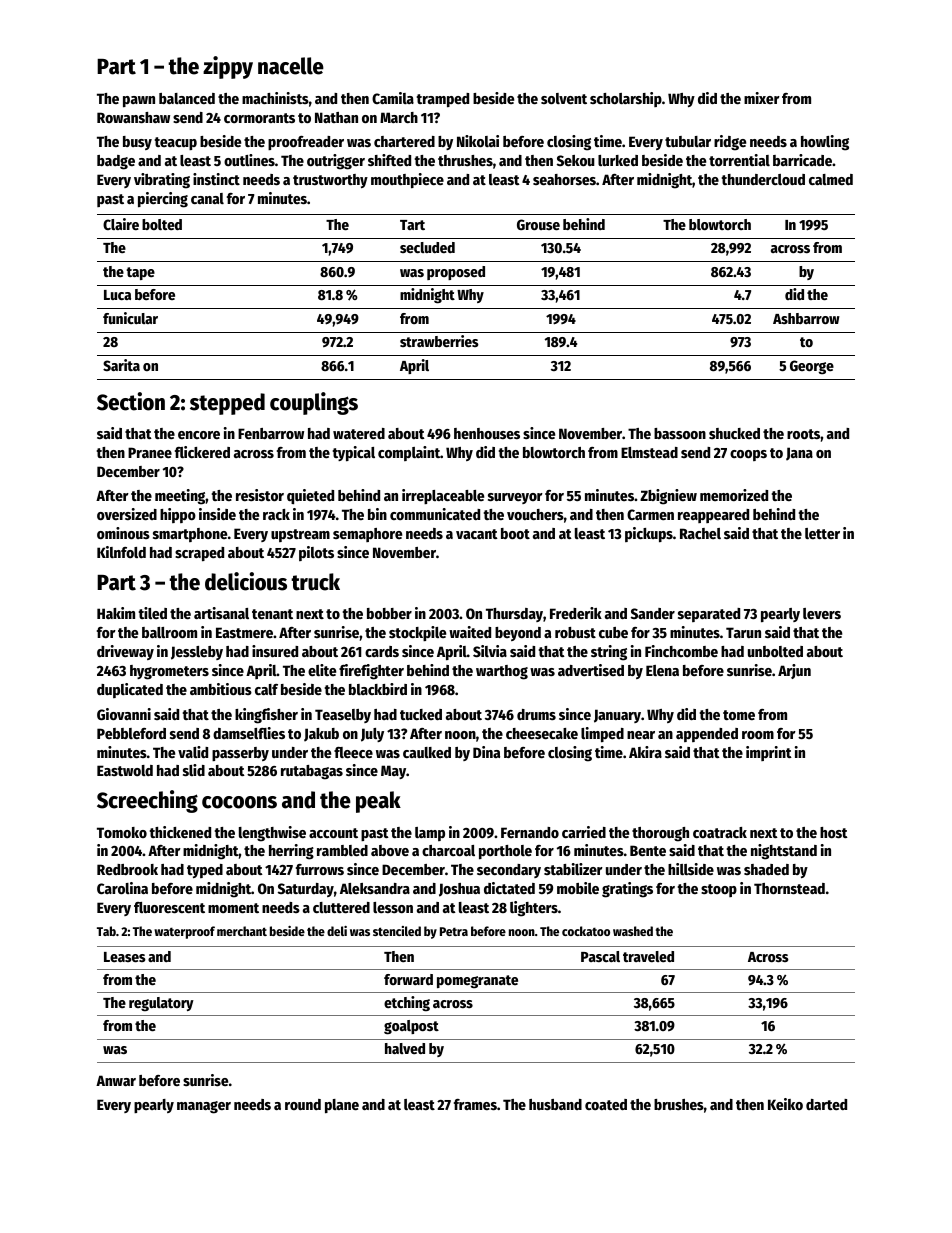 This image has height=1233, width=952. I want to click on nacelle, so click(291, 66).
